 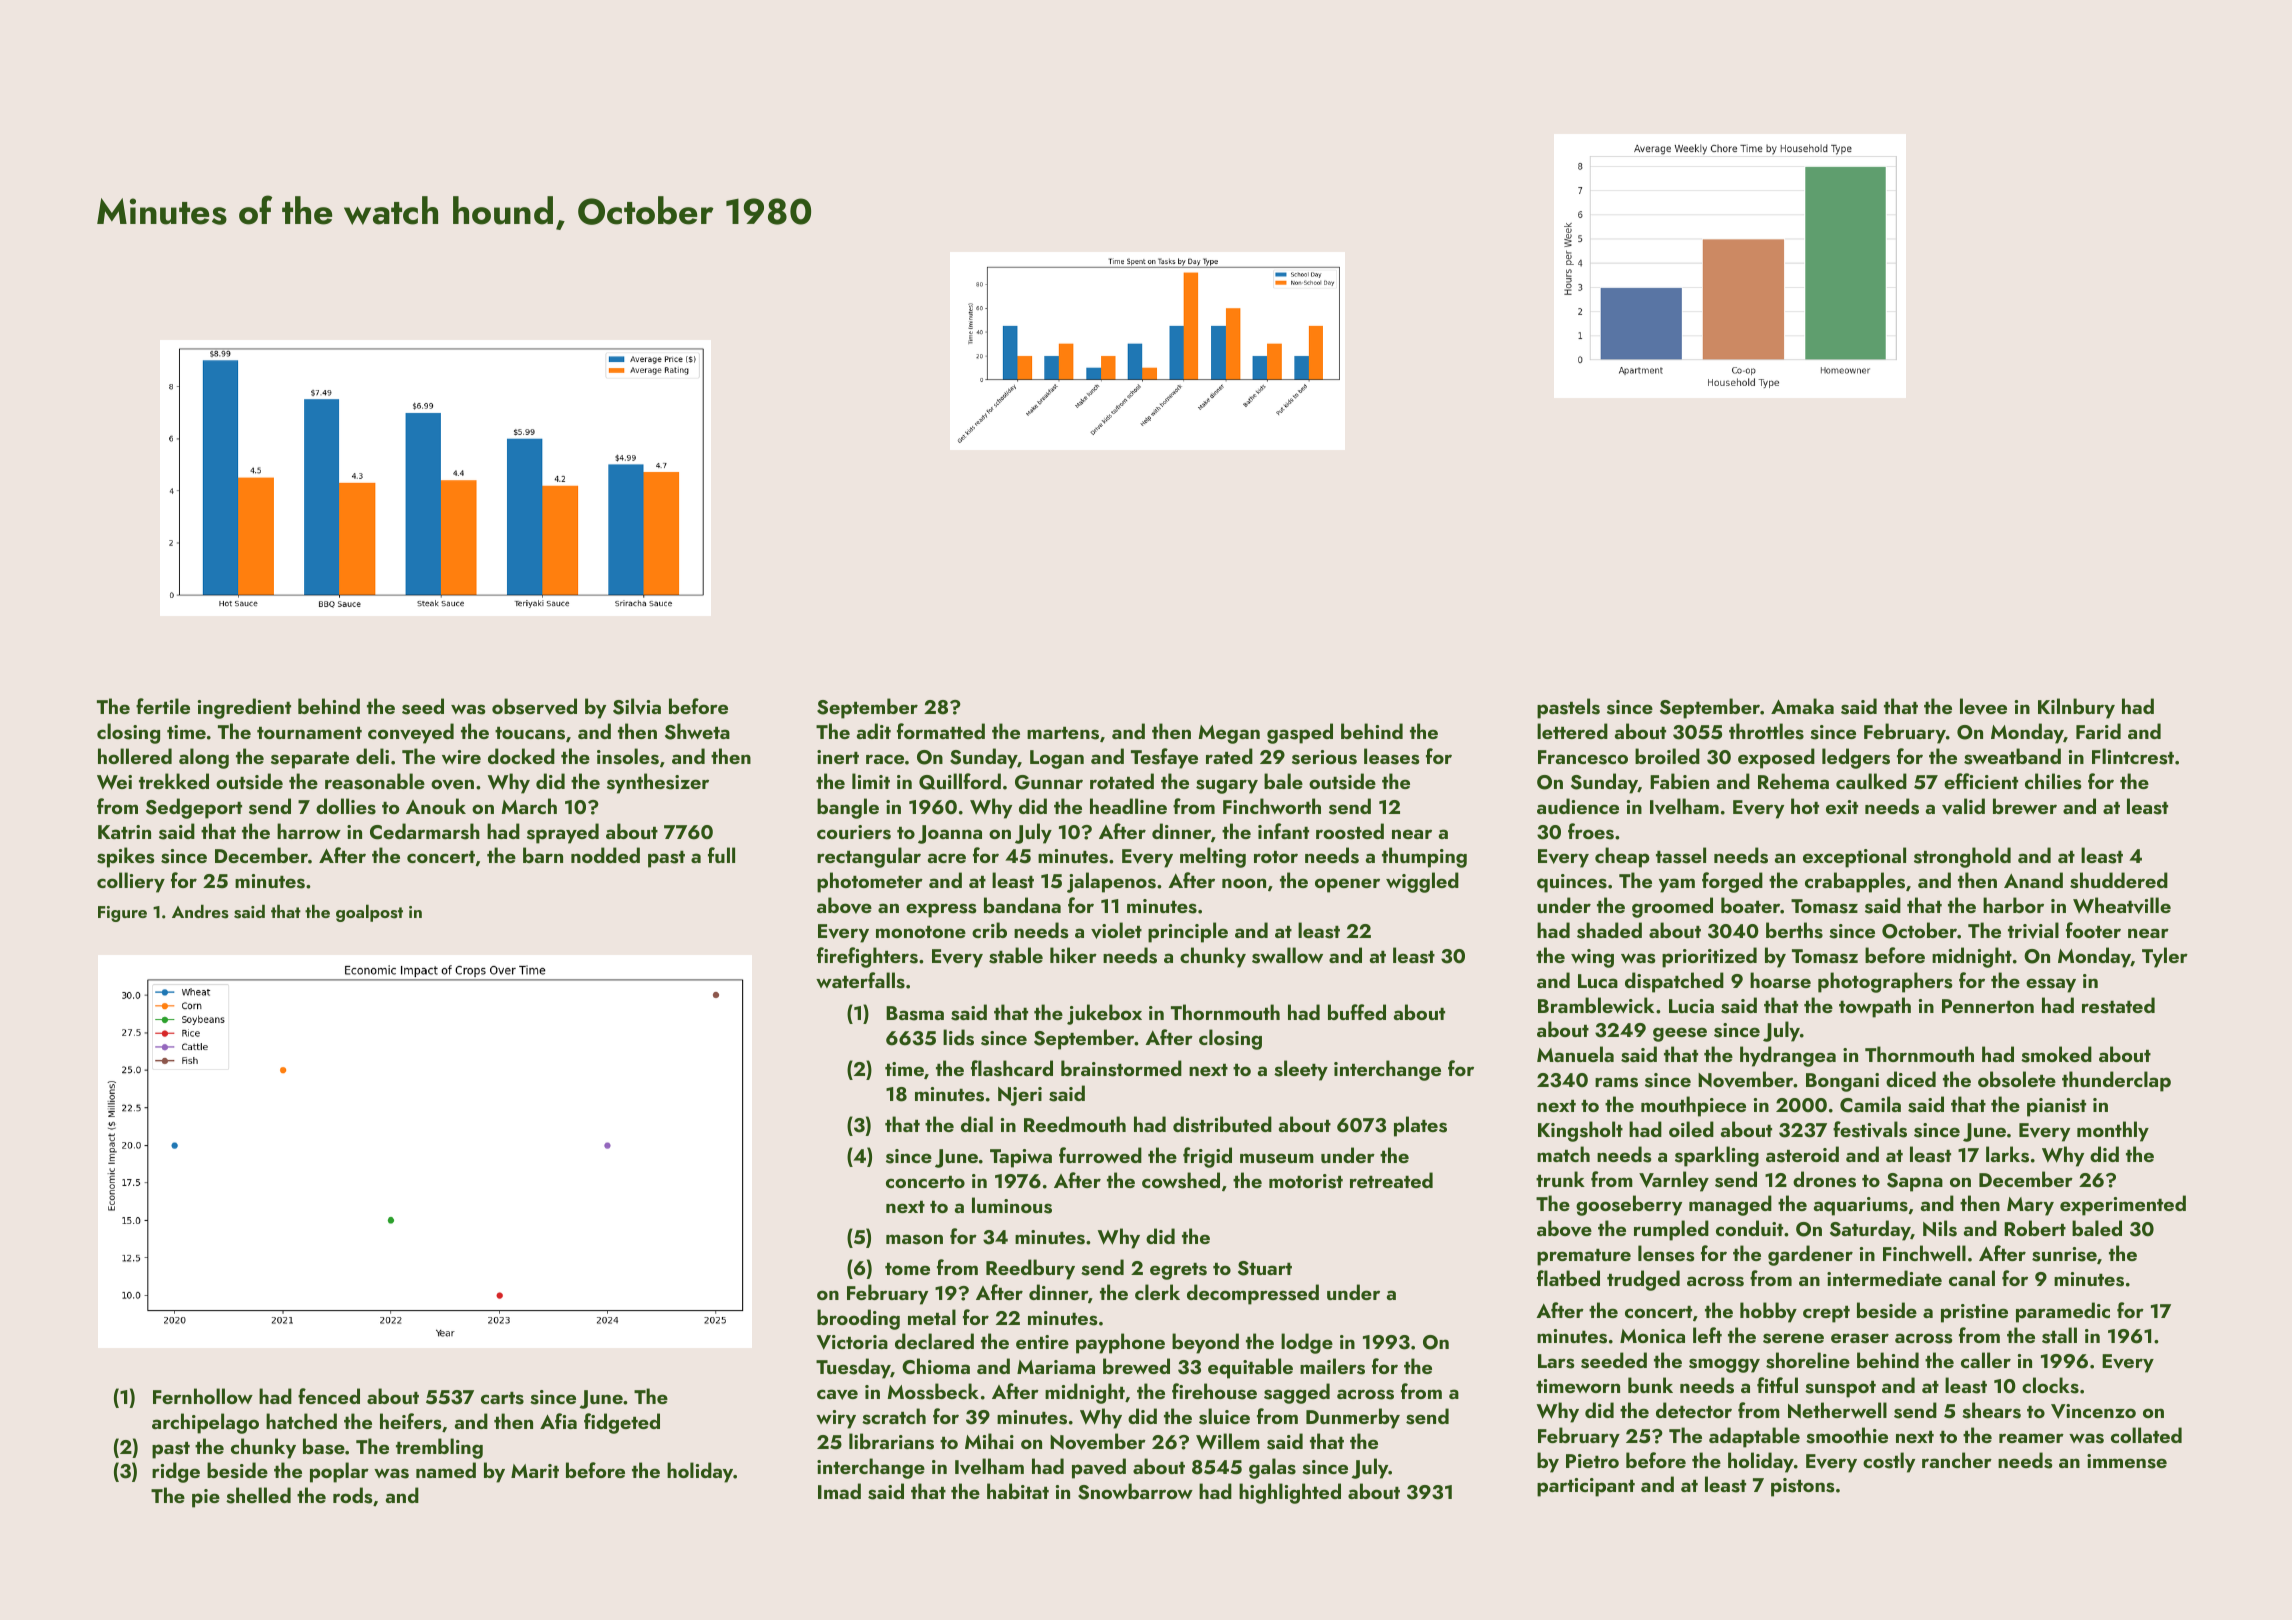 What do you see at coordinates (258, 1495) in the screenshot?
I see `shelled` at bounding box center [258, 1495].
